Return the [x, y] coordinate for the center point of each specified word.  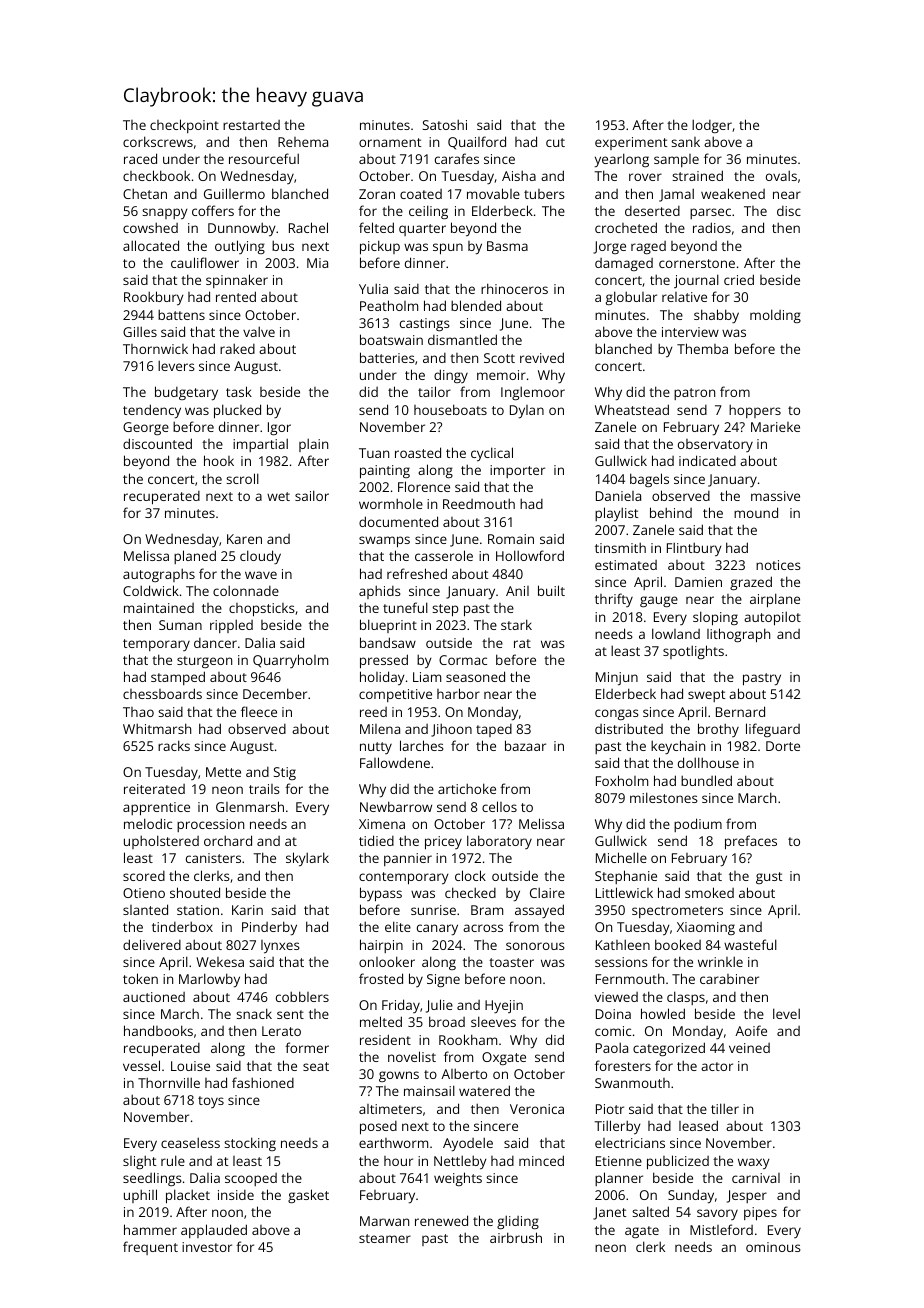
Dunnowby [242, 229]
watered [484, 1090]
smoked [709, 892]
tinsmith [620, 547]
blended [476, 305]
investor [207, 1247]
